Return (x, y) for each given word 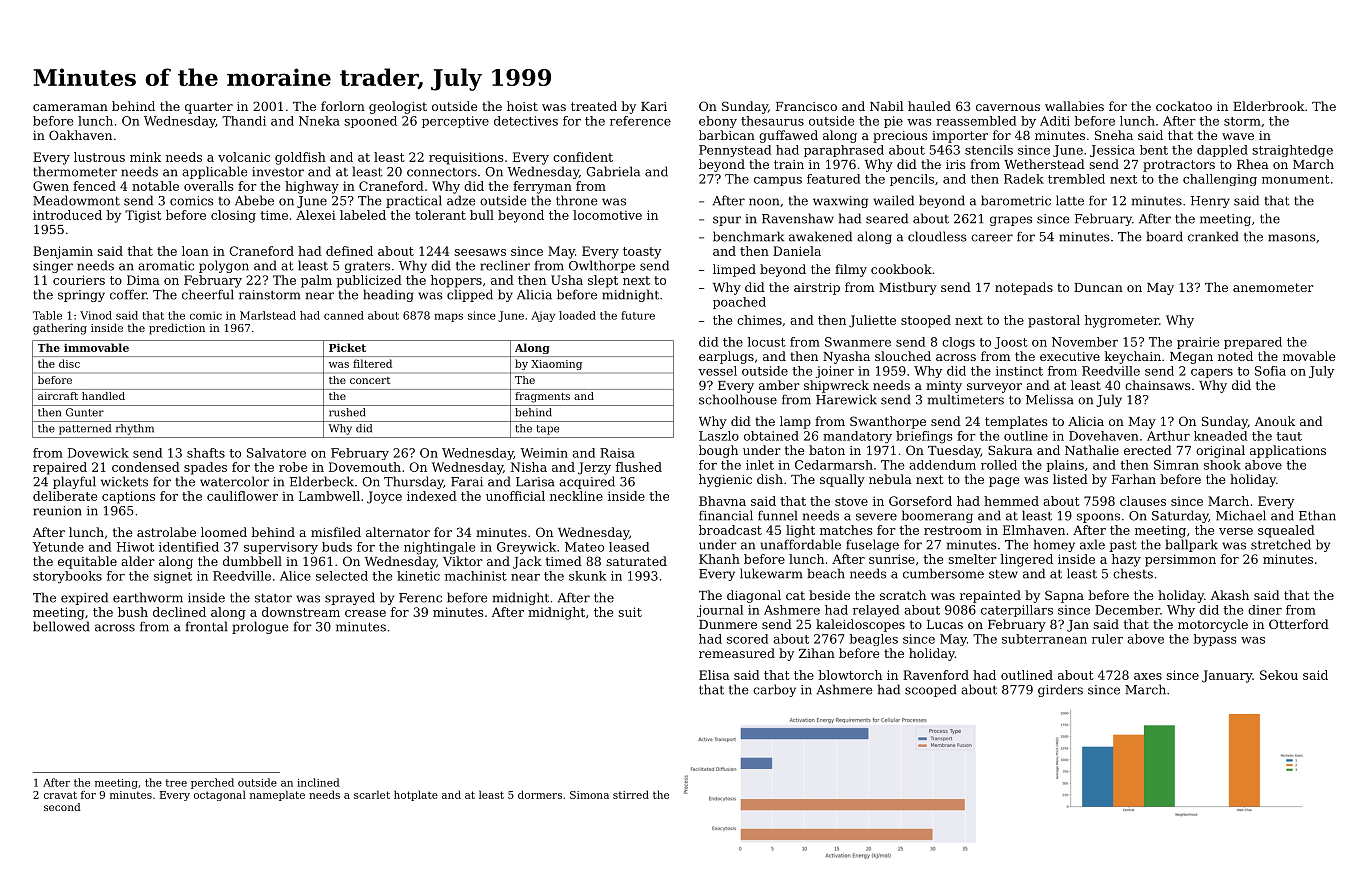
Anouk (1275, 421)
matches (846, 530)
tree (176, 783)
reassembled (976, 121)
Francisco (806, 106)
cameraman (70, 107)
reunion (57, 511)
